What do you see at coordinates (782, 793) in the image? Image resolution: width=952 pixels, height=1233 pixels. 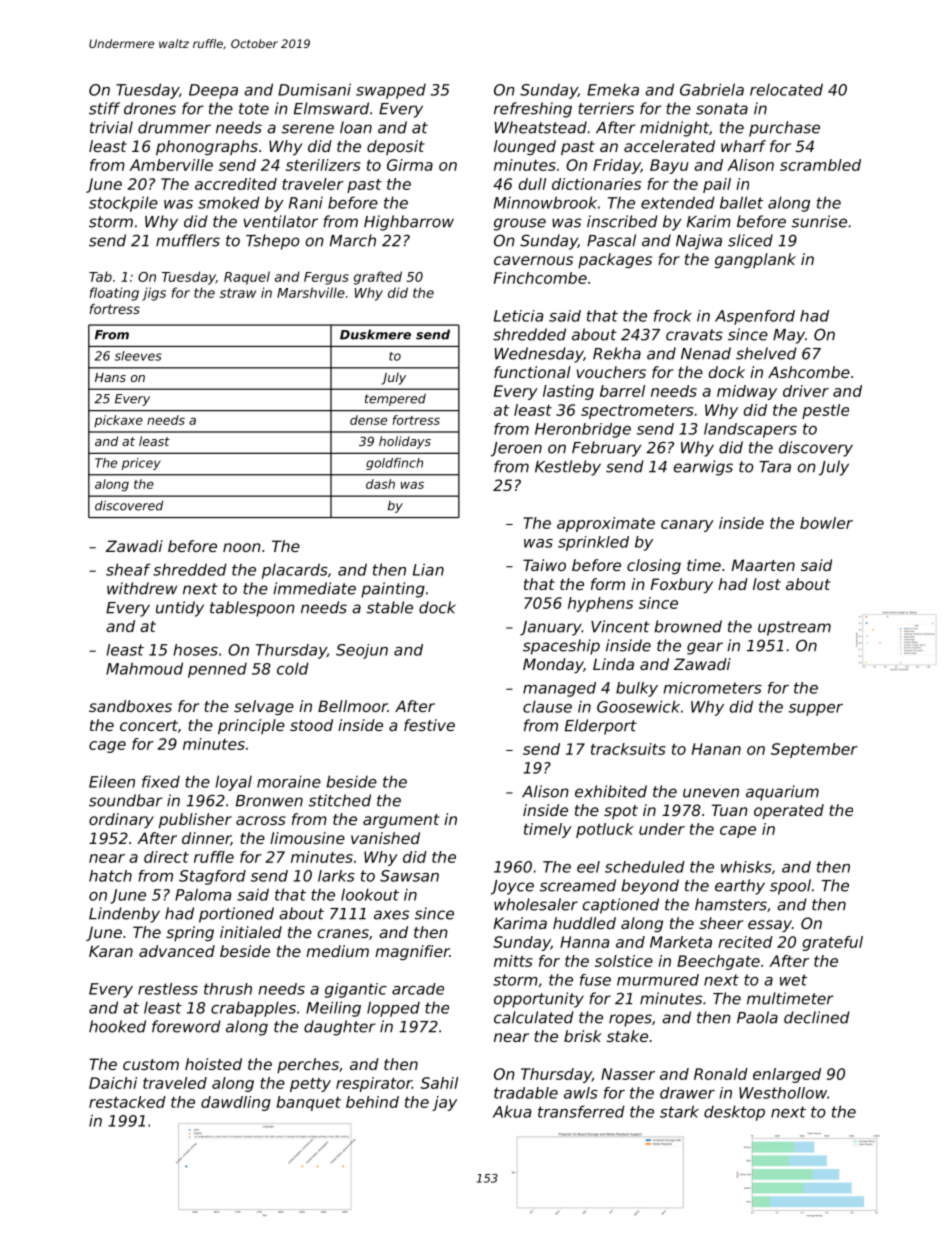 I see `aquarium` at bounding box center [782, 793].
